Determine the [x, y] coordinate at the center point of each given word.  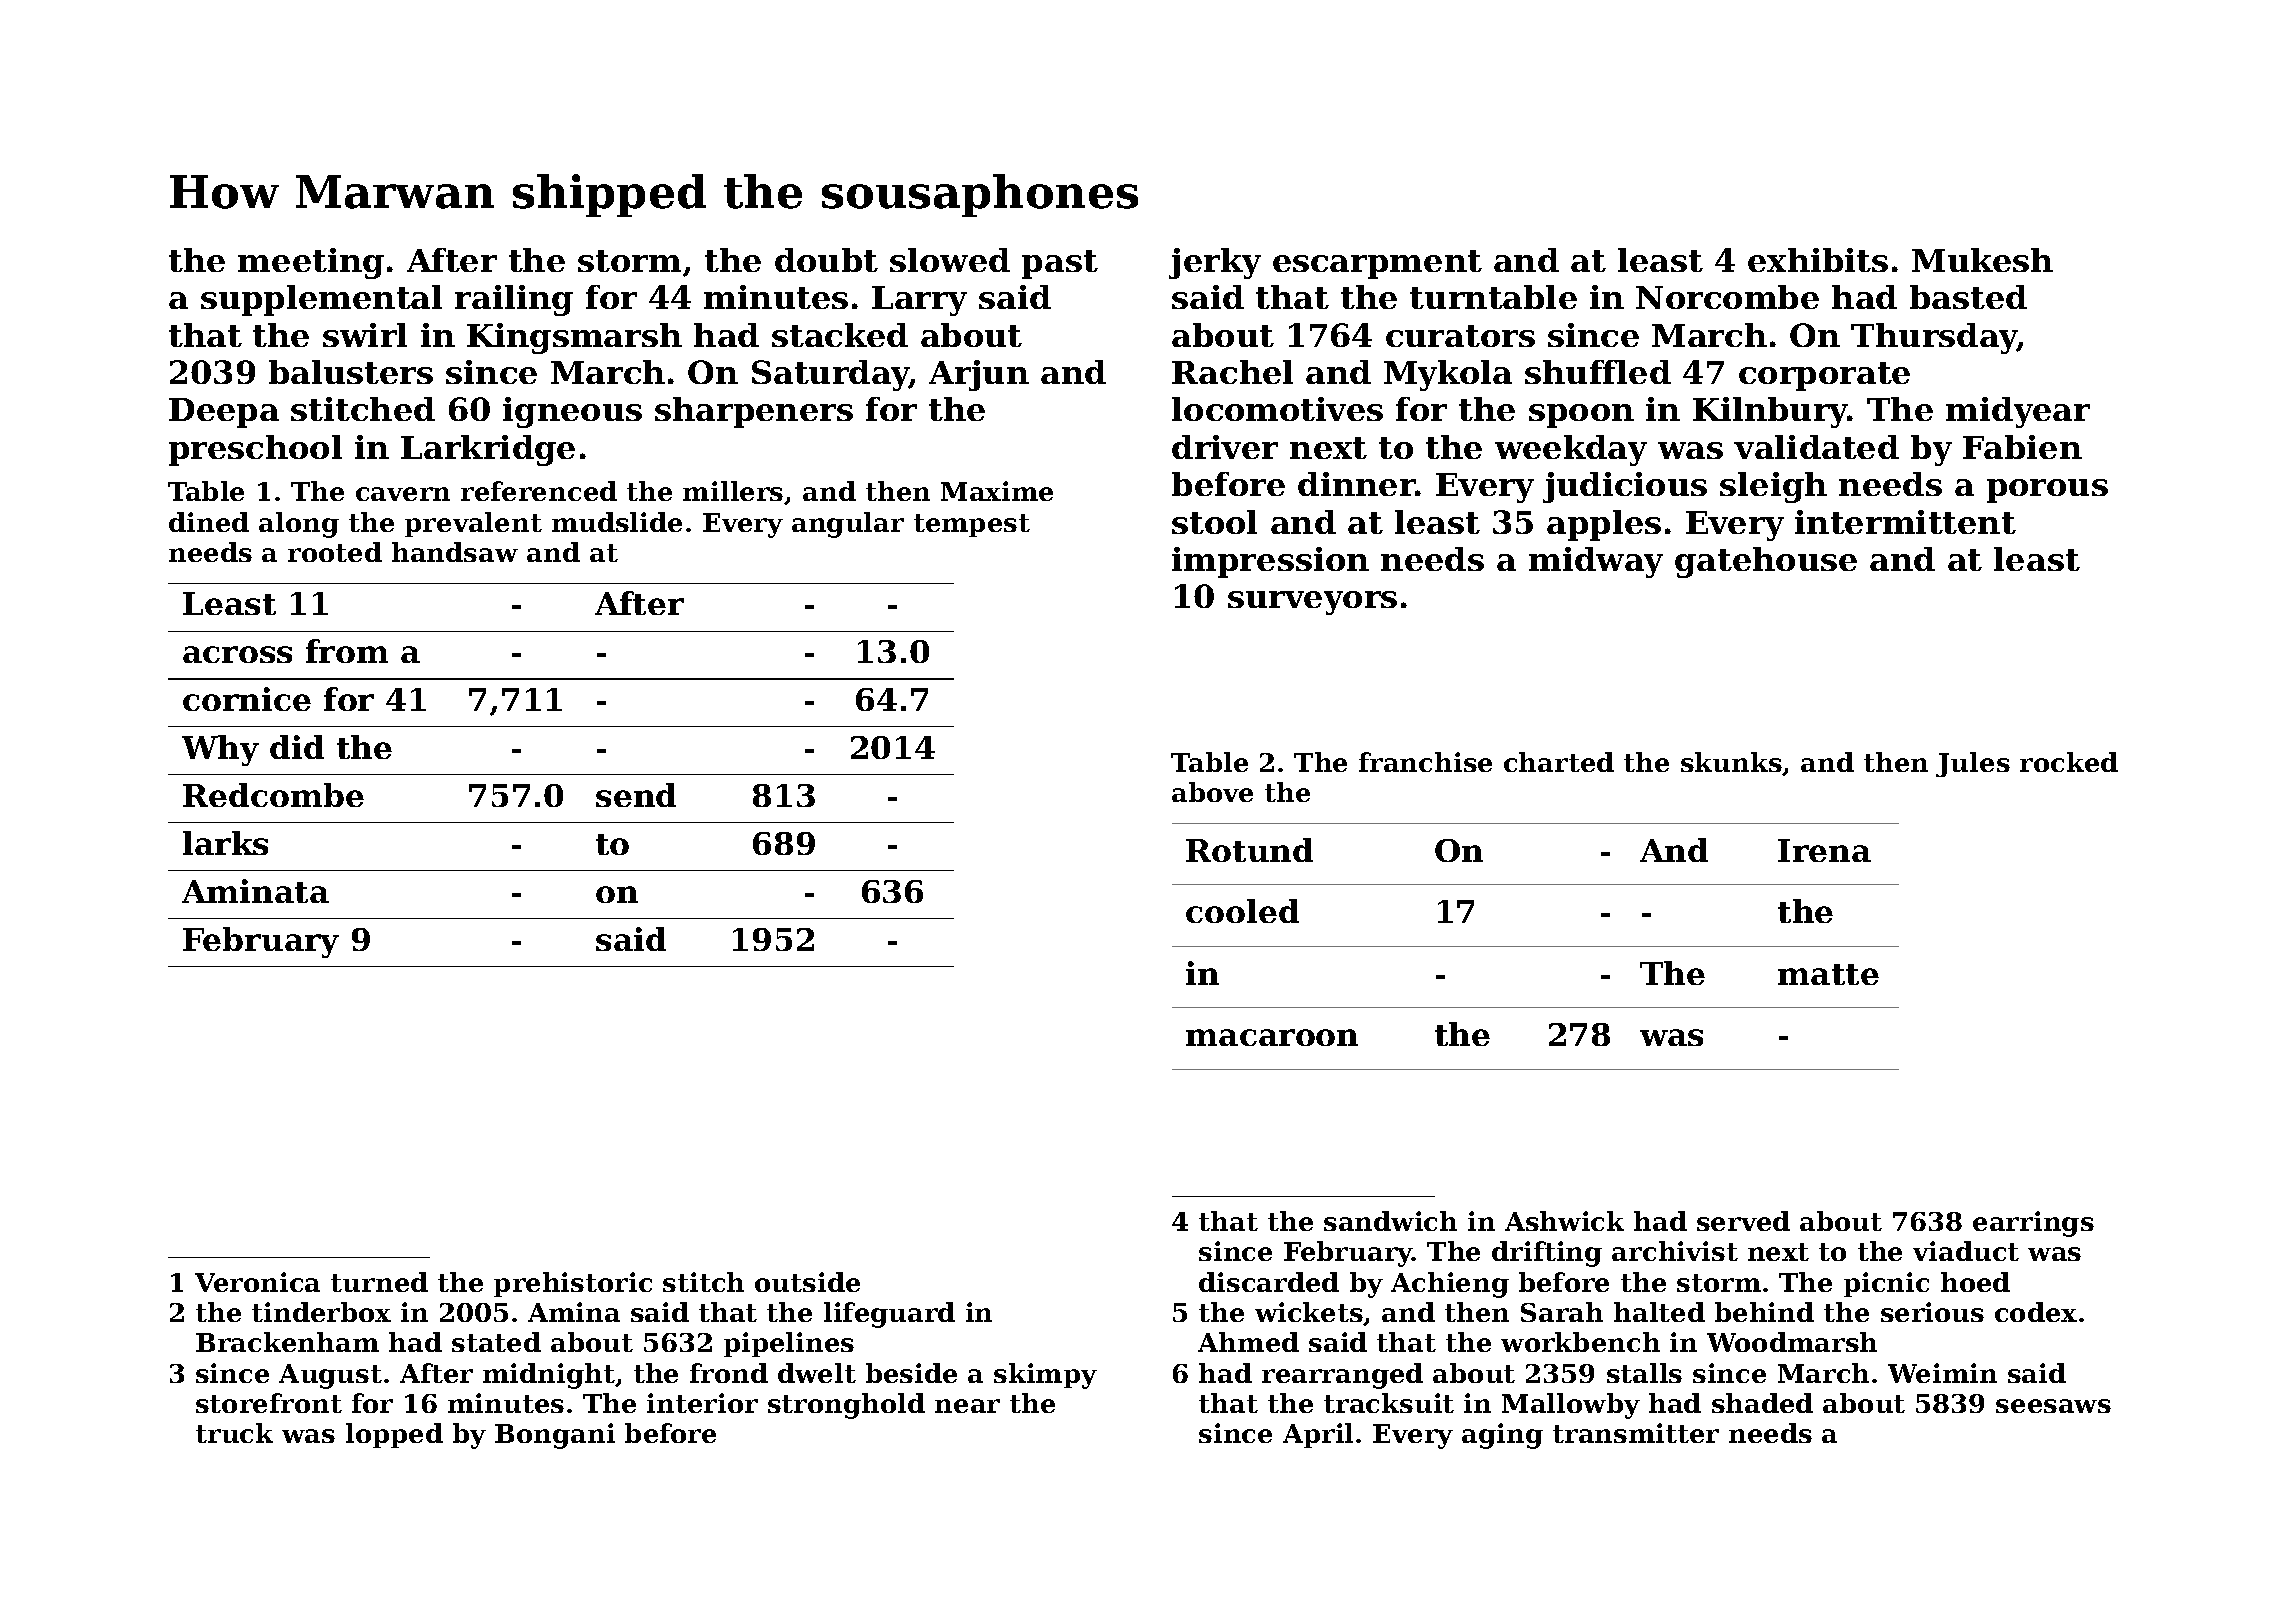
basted [1968, 297]
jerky [1215, 263]
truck [234, 1433]
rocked [2069, 762]
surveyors [1312, 603]
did [297, 747]
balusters [351, 372]
